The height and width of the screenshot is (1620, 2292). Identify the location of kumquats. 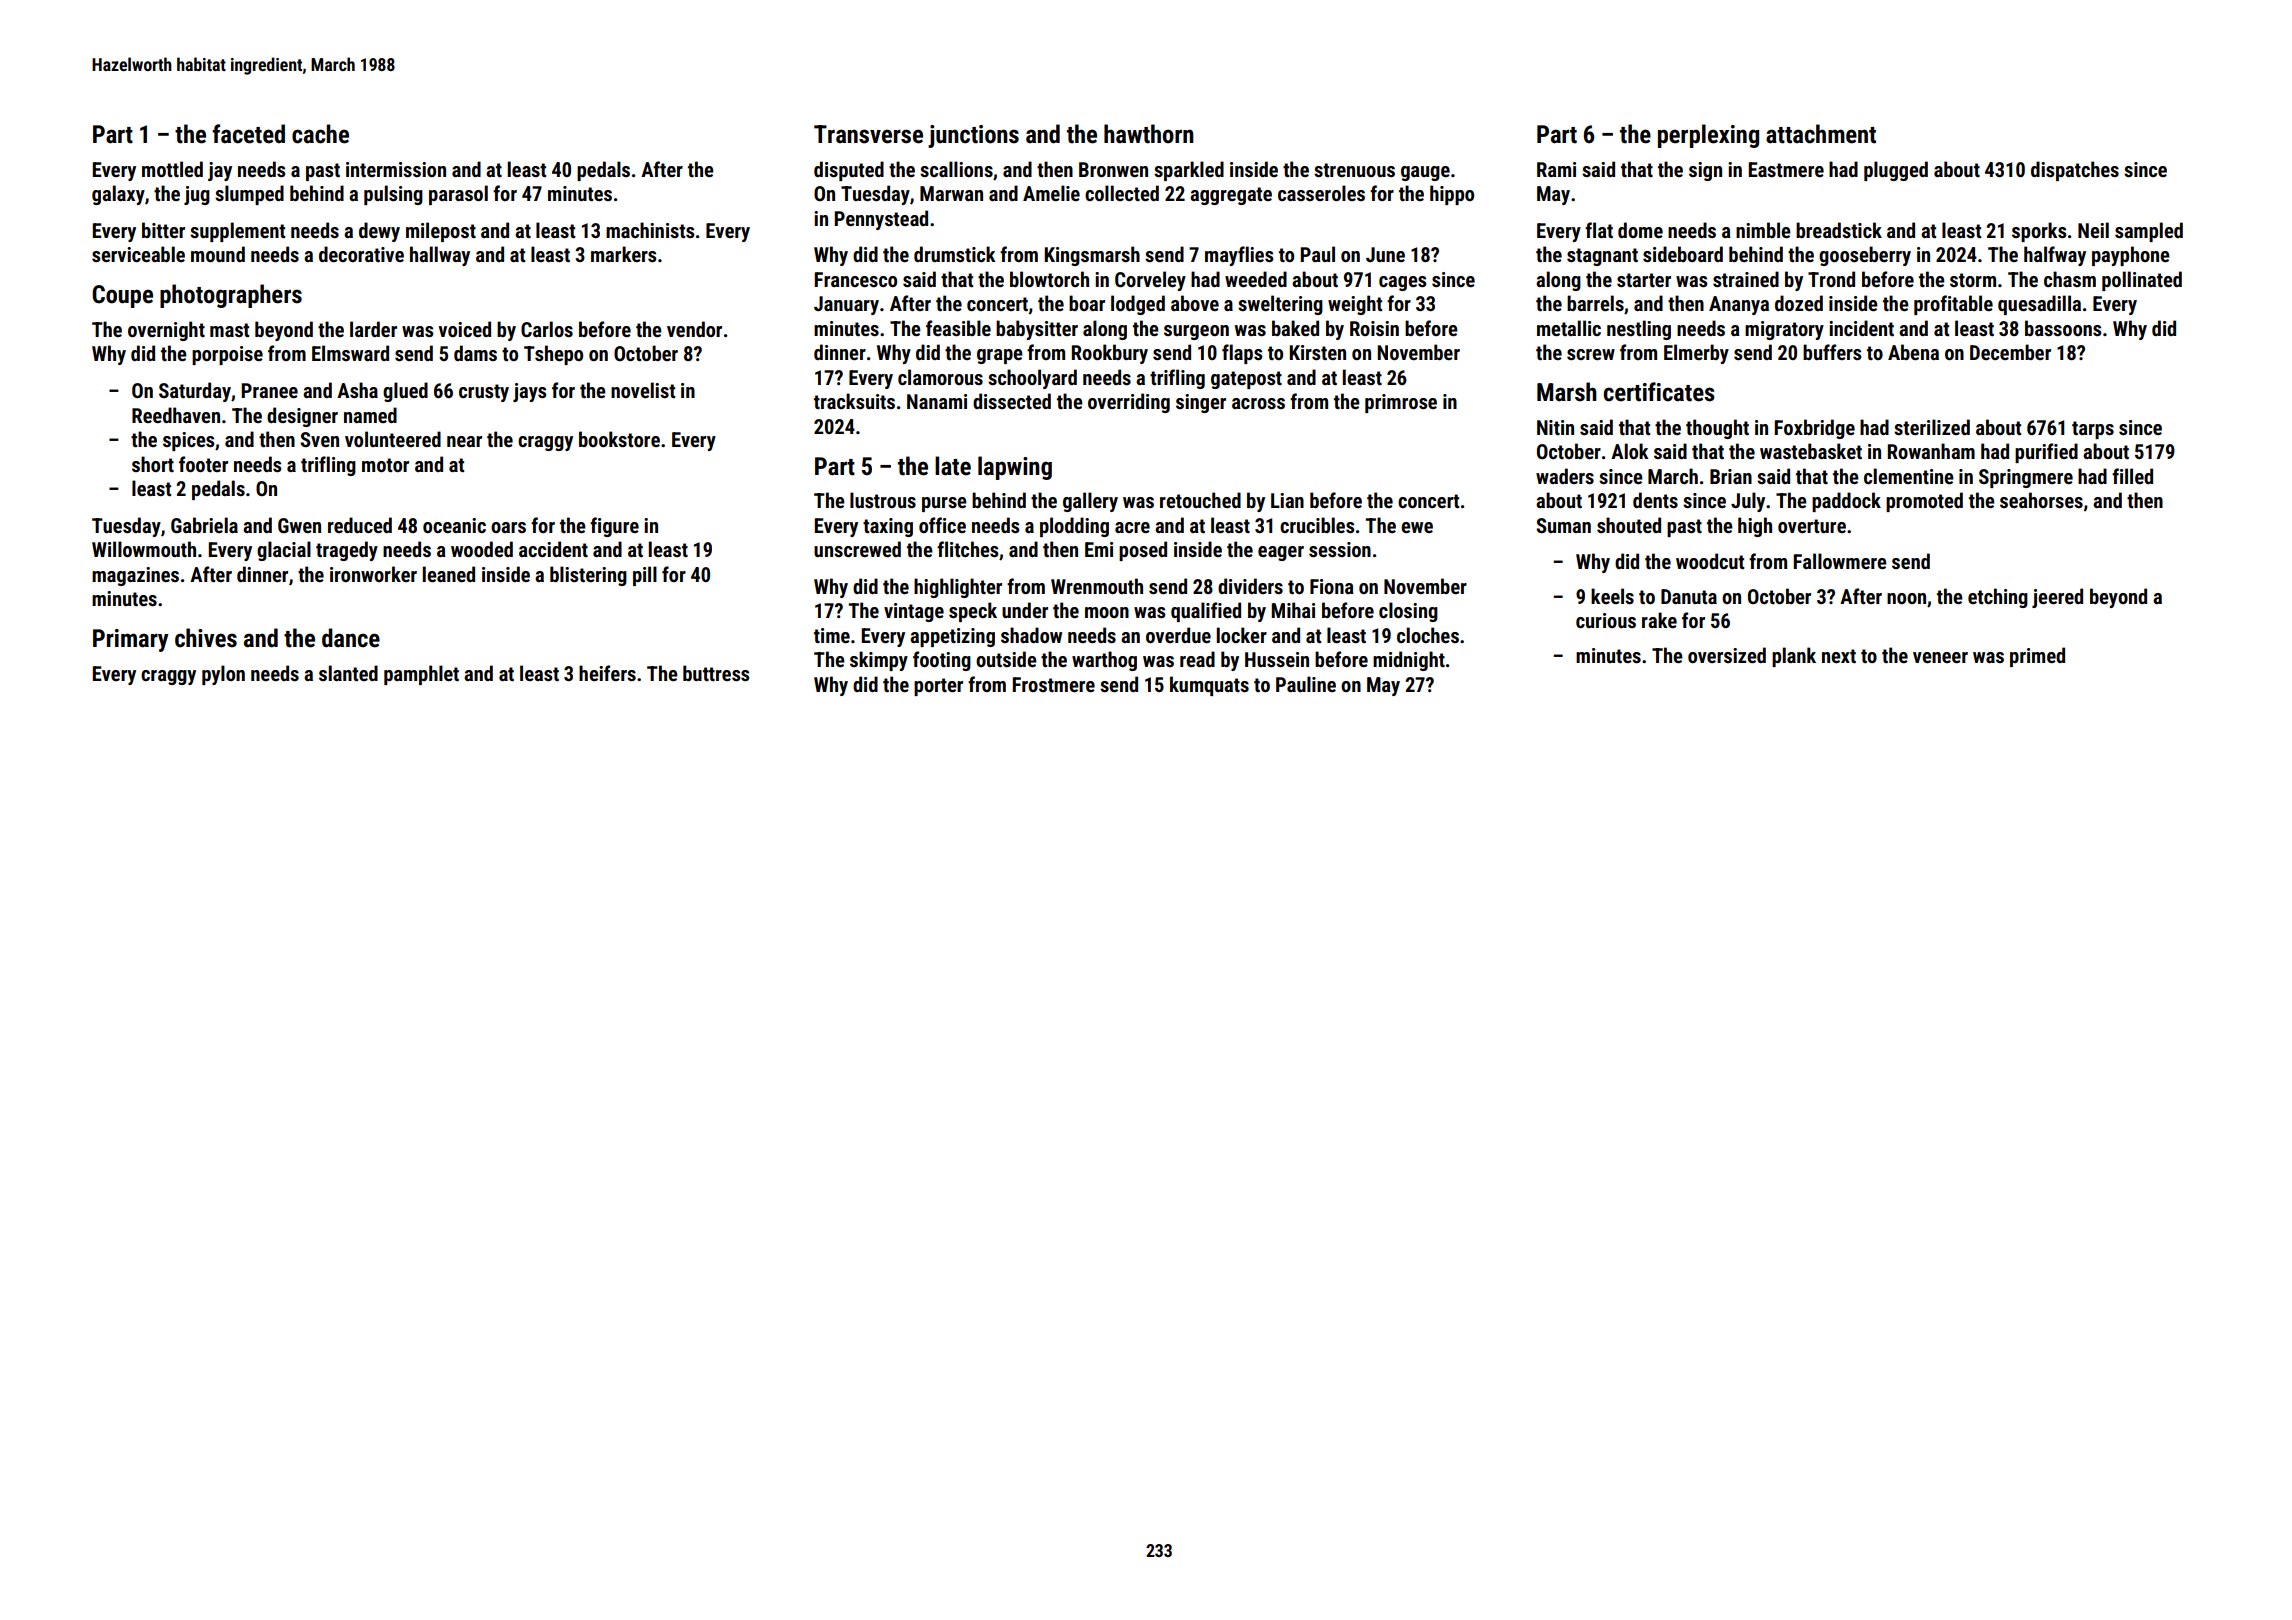
(1209, 686).
